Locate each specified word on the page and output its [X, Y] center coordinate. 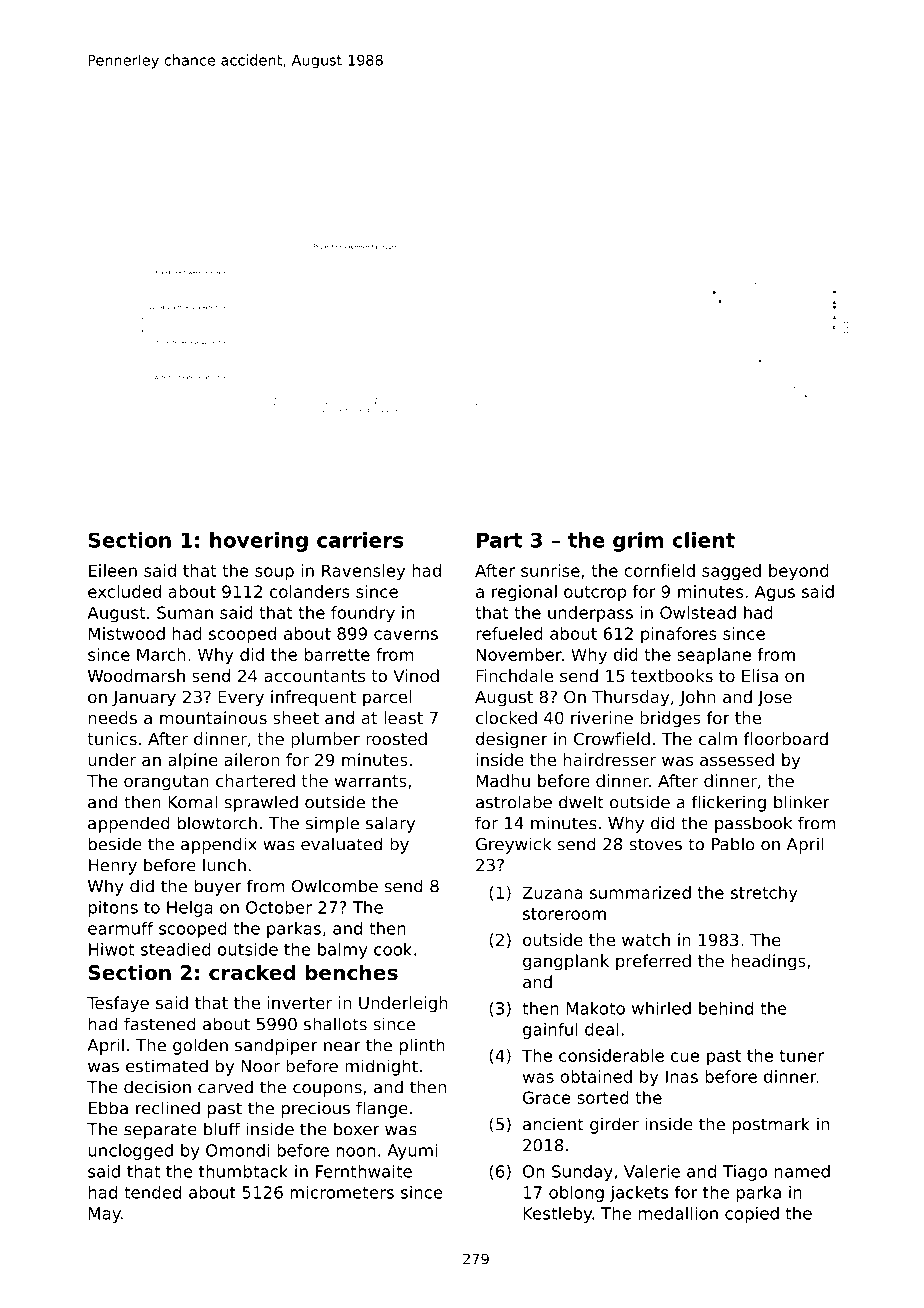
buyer [218, 887]
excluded [124, 591]
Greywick [513, 845]
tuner [802, 1056]
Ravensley [363, 572]
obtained [596, 1076]
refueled [509, 633]
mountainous [213, 717]
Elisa [760, 675]
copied [752, 1215]
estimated [167, 1066]
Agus [775, 593]
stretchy [764, 894]
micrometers [342, 1192]
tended [152, 1192]
